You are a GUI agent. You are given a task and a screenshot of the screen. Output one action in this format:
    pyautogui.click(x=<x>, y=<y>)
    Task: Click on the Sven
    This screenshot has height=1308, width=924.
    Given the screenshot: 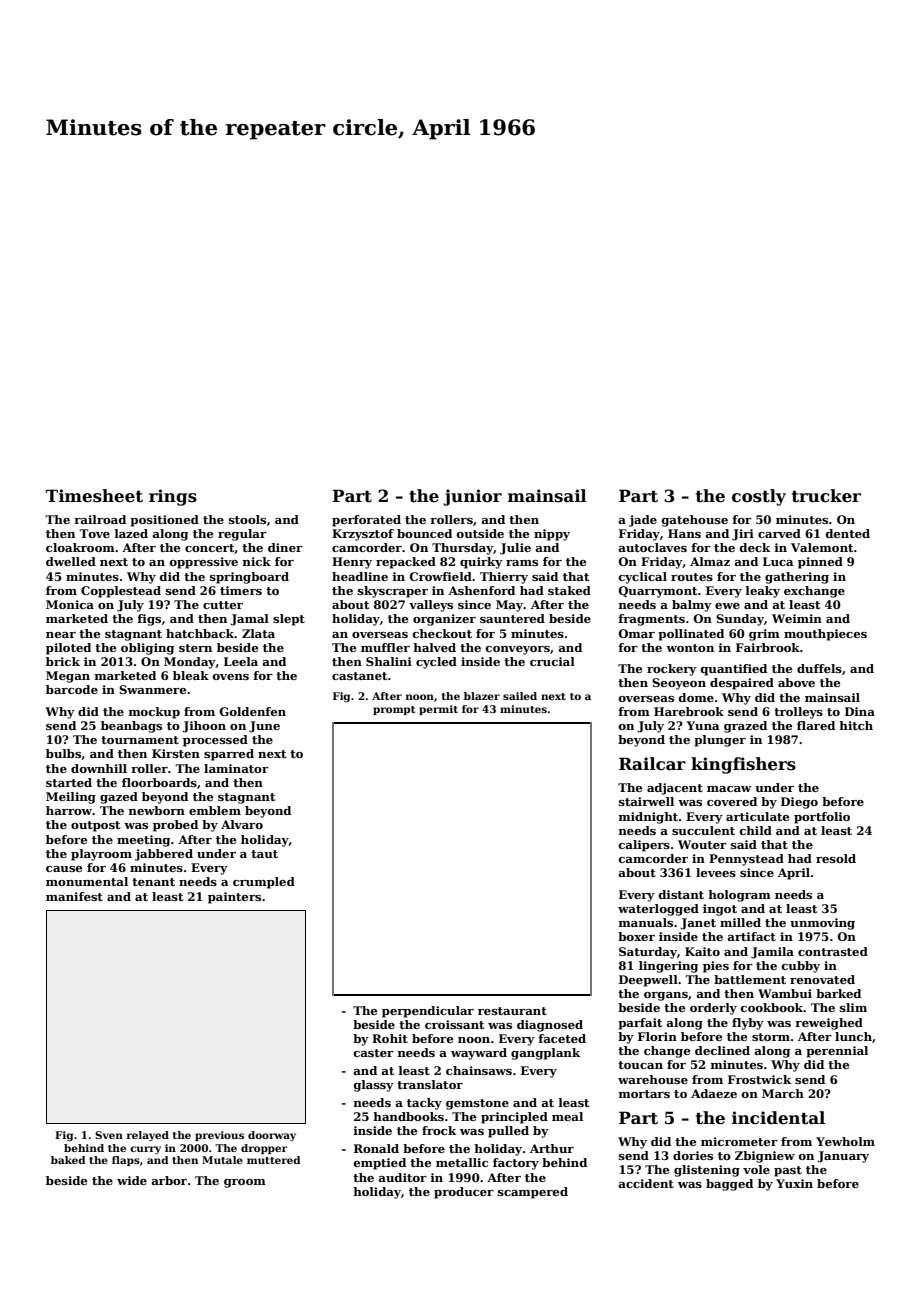 What is the action you would take?
    pyautogui.click(x=109, y=1135)
